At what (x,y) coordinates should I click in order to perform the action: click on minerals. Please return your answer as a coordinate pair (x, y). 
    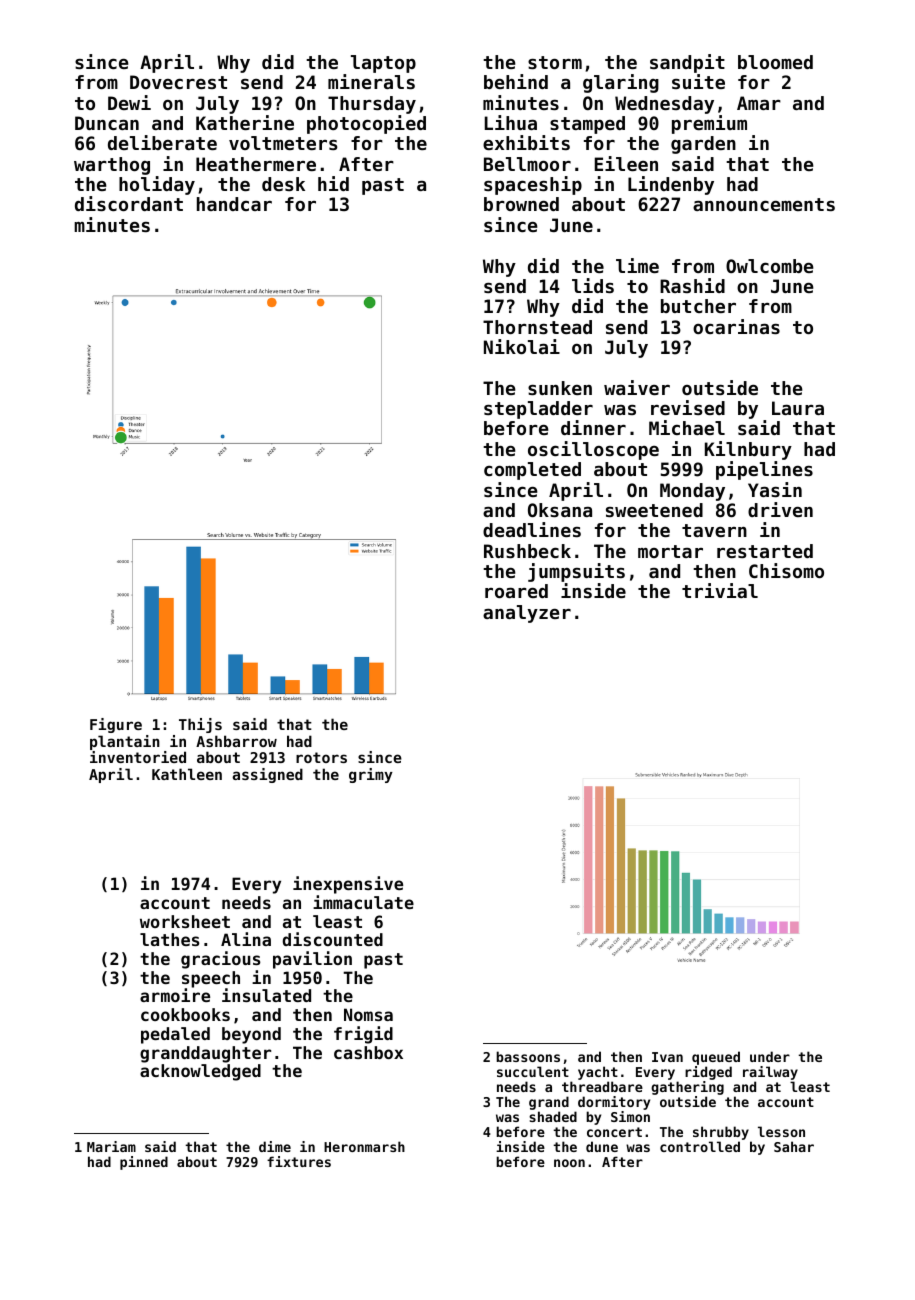
    Looking at the image, I should click on (371, 81).
